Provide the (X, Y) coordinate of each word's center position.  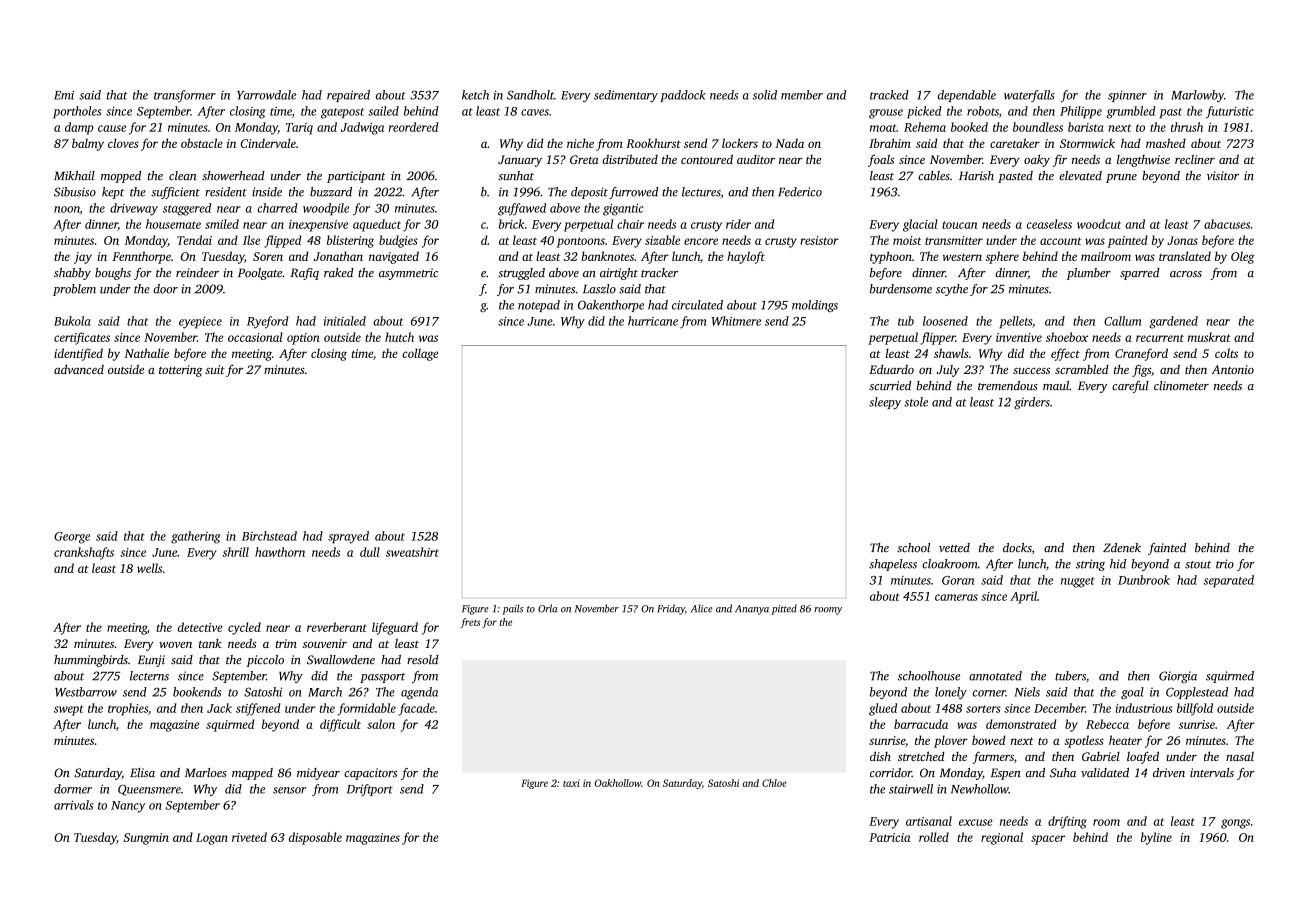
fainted (1167, 549)
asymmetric (408, 274)
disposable (315, 838)
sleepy (885, 403)
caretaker (1015, 143)
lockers (740, 143)
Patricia (890, 837)
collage (420, 354)
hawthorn (280, 552)
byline (1156, 838)
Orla (547, 608)
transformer (185, 96)
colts (1226, 353)
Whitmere (736, 321)
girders (1032, 403)
